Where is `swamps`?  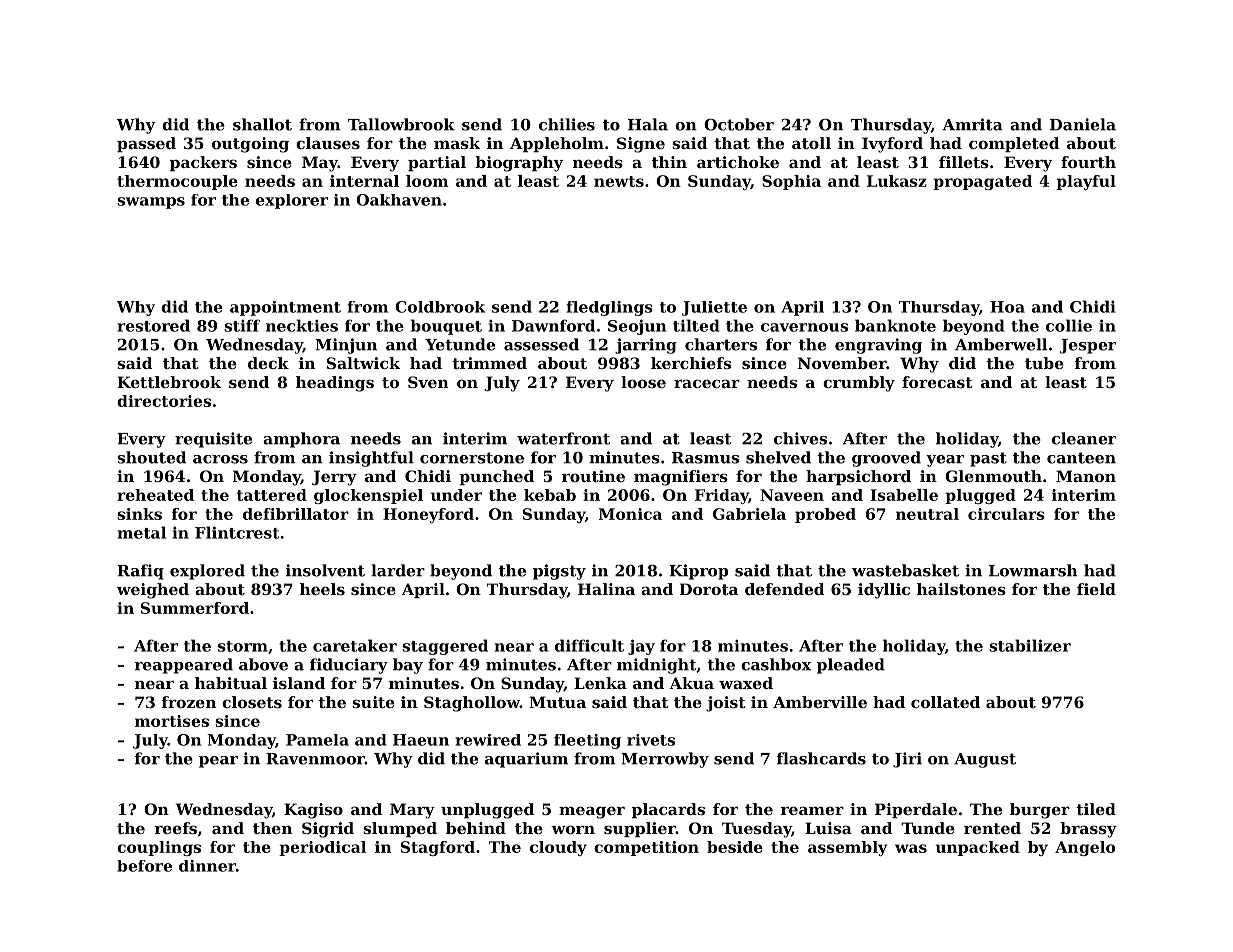 swamps is located at coordinates (151, 203).
